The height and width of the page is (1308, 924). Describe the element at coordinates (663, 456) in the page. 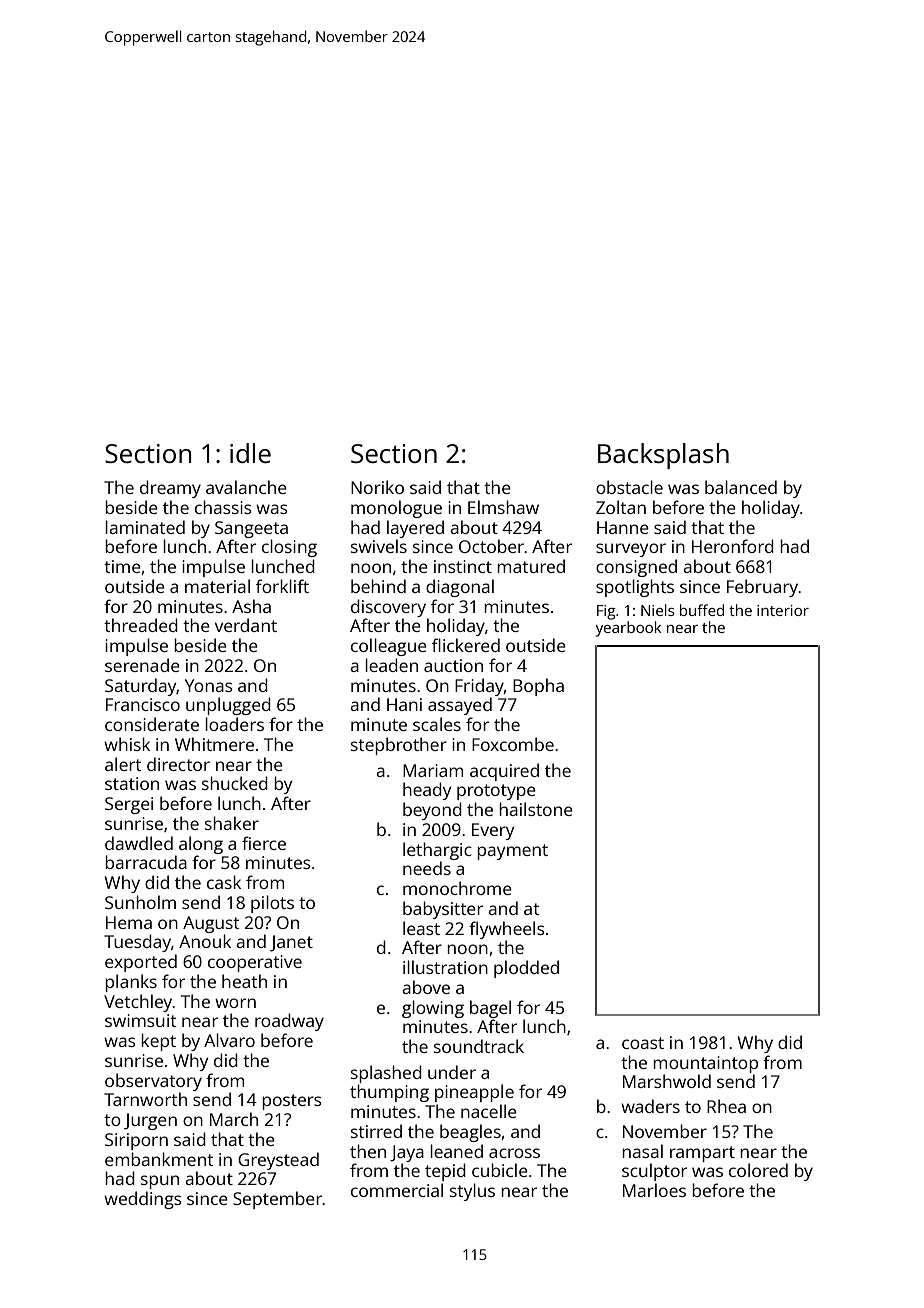

I see `Backsplash` at that location.
